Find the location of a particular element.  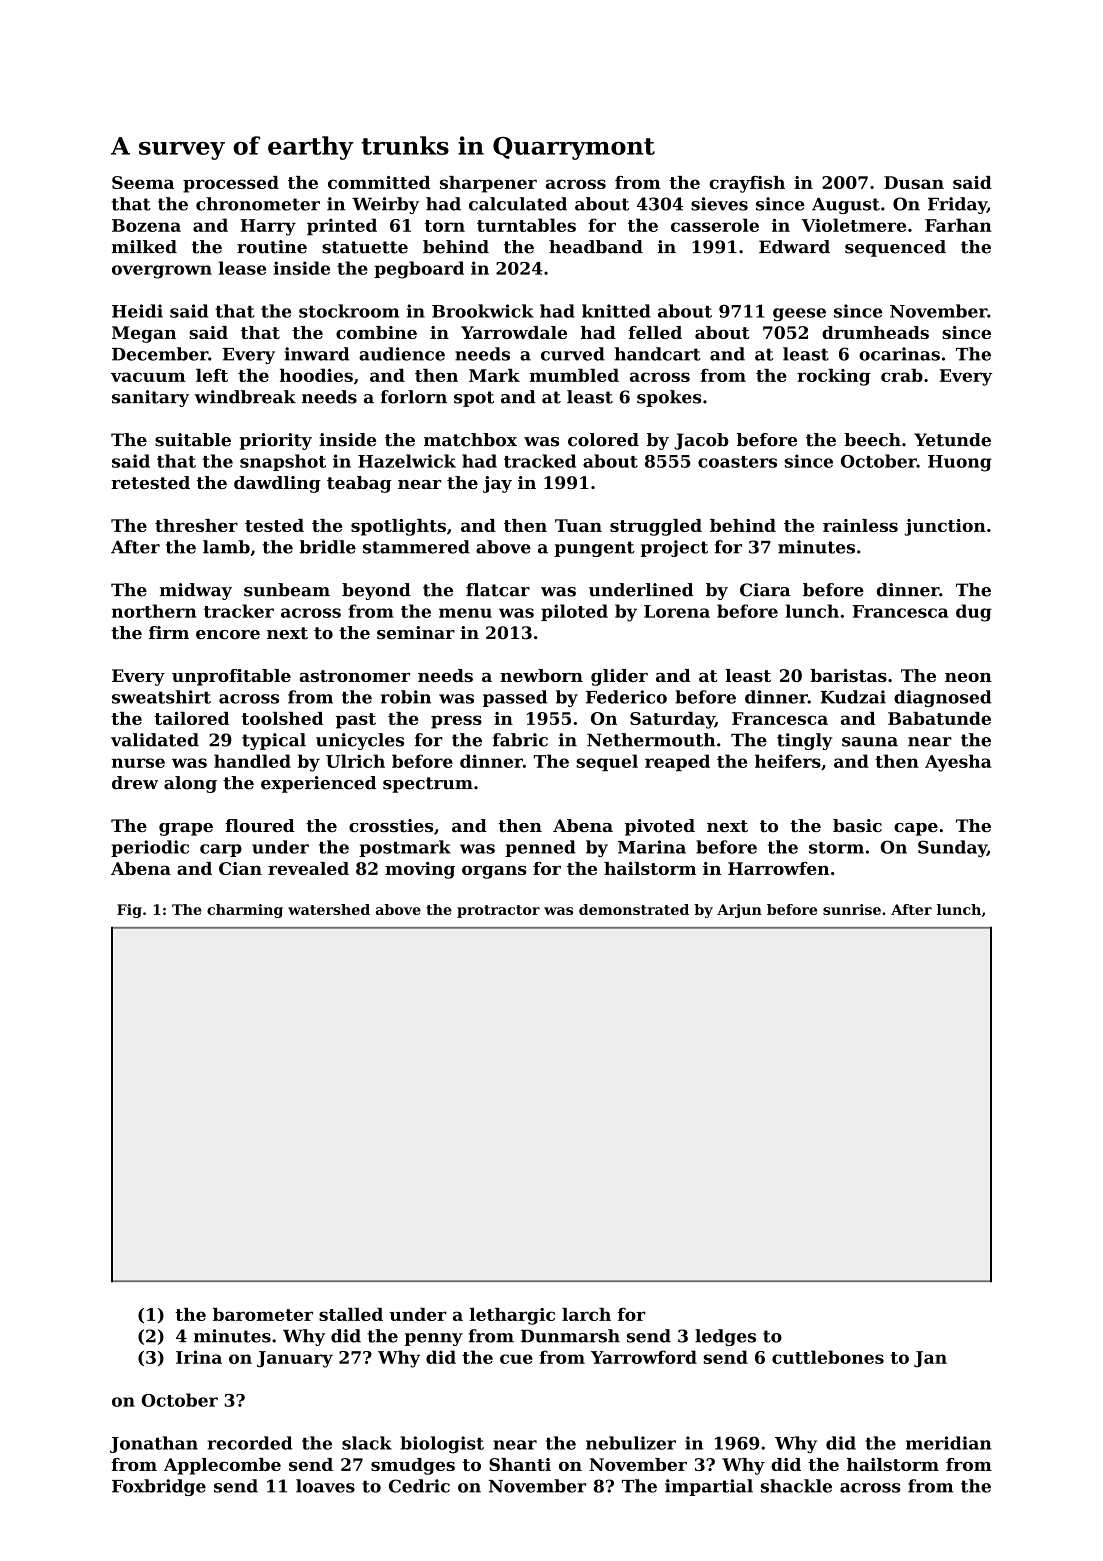

sunrise is located at coordinates (852, 909).
